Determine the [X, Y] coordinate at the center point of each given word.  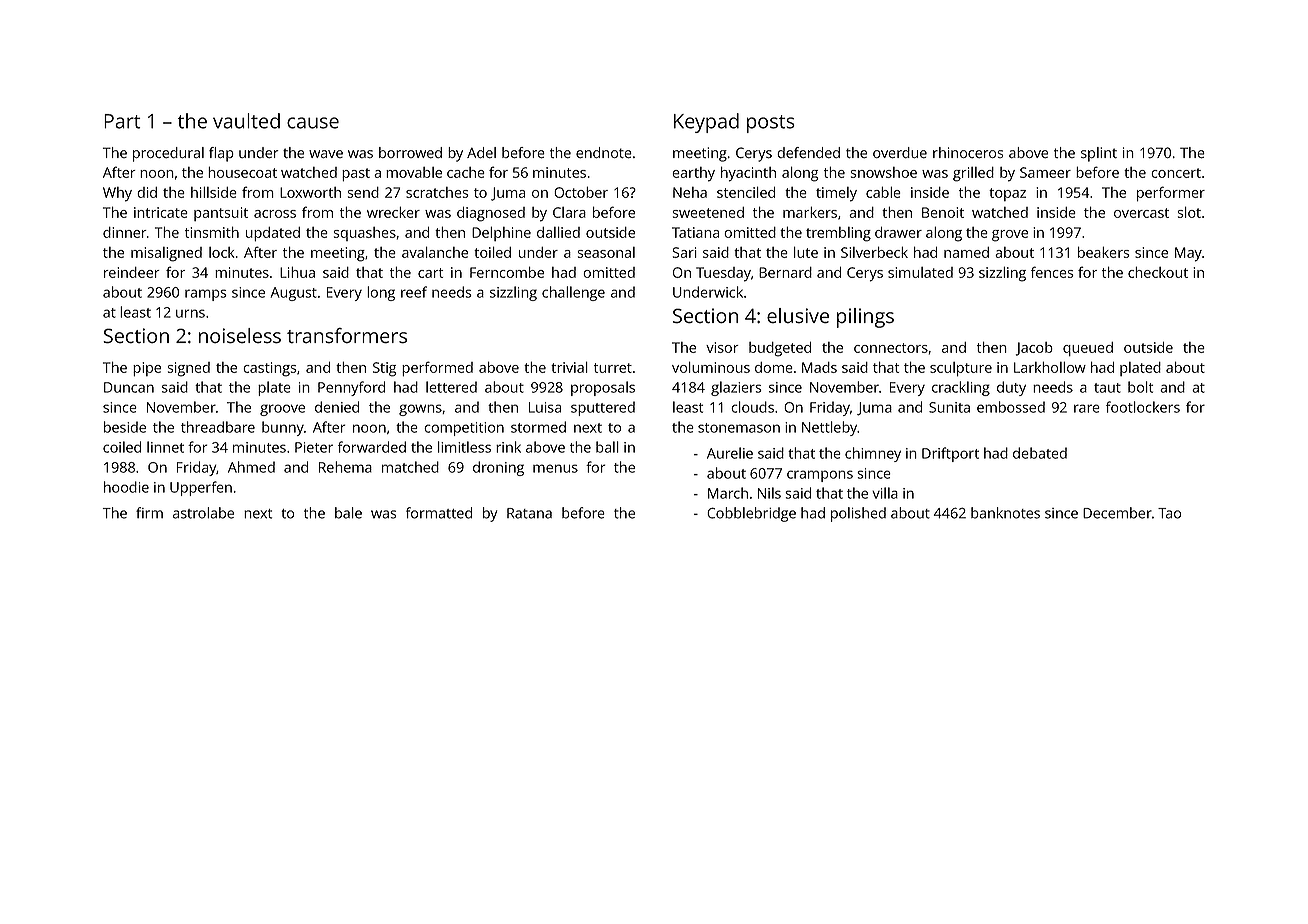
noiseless [240, 336]
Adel [481, 153]
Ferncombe [507, 272]
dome [774, 367]
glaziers [736, 388]
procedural [168, 154]
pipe [147, 369]
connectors [891, 348]
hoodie [126, 487]
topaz [1007, 194]
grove [1010, 236]
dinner [125, 232]
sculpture [961, 369]
